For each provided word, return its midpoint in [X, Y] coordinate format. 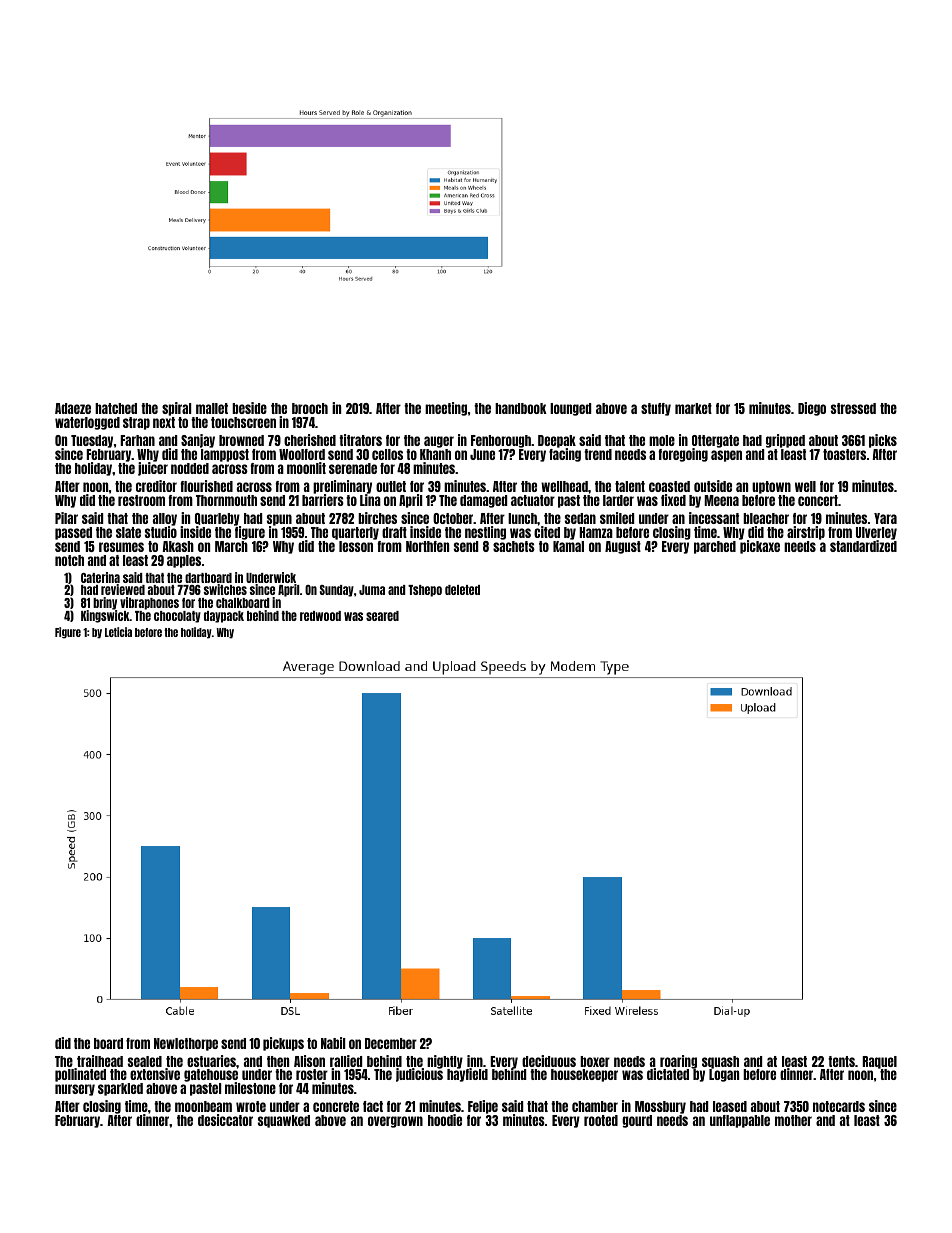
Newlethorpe [186, 1044]
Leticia [118, 632]
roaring [678, 1062]
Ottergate [715, 442]
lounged [570, 409]
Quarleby [217, 519]
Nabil [333, 1043]
